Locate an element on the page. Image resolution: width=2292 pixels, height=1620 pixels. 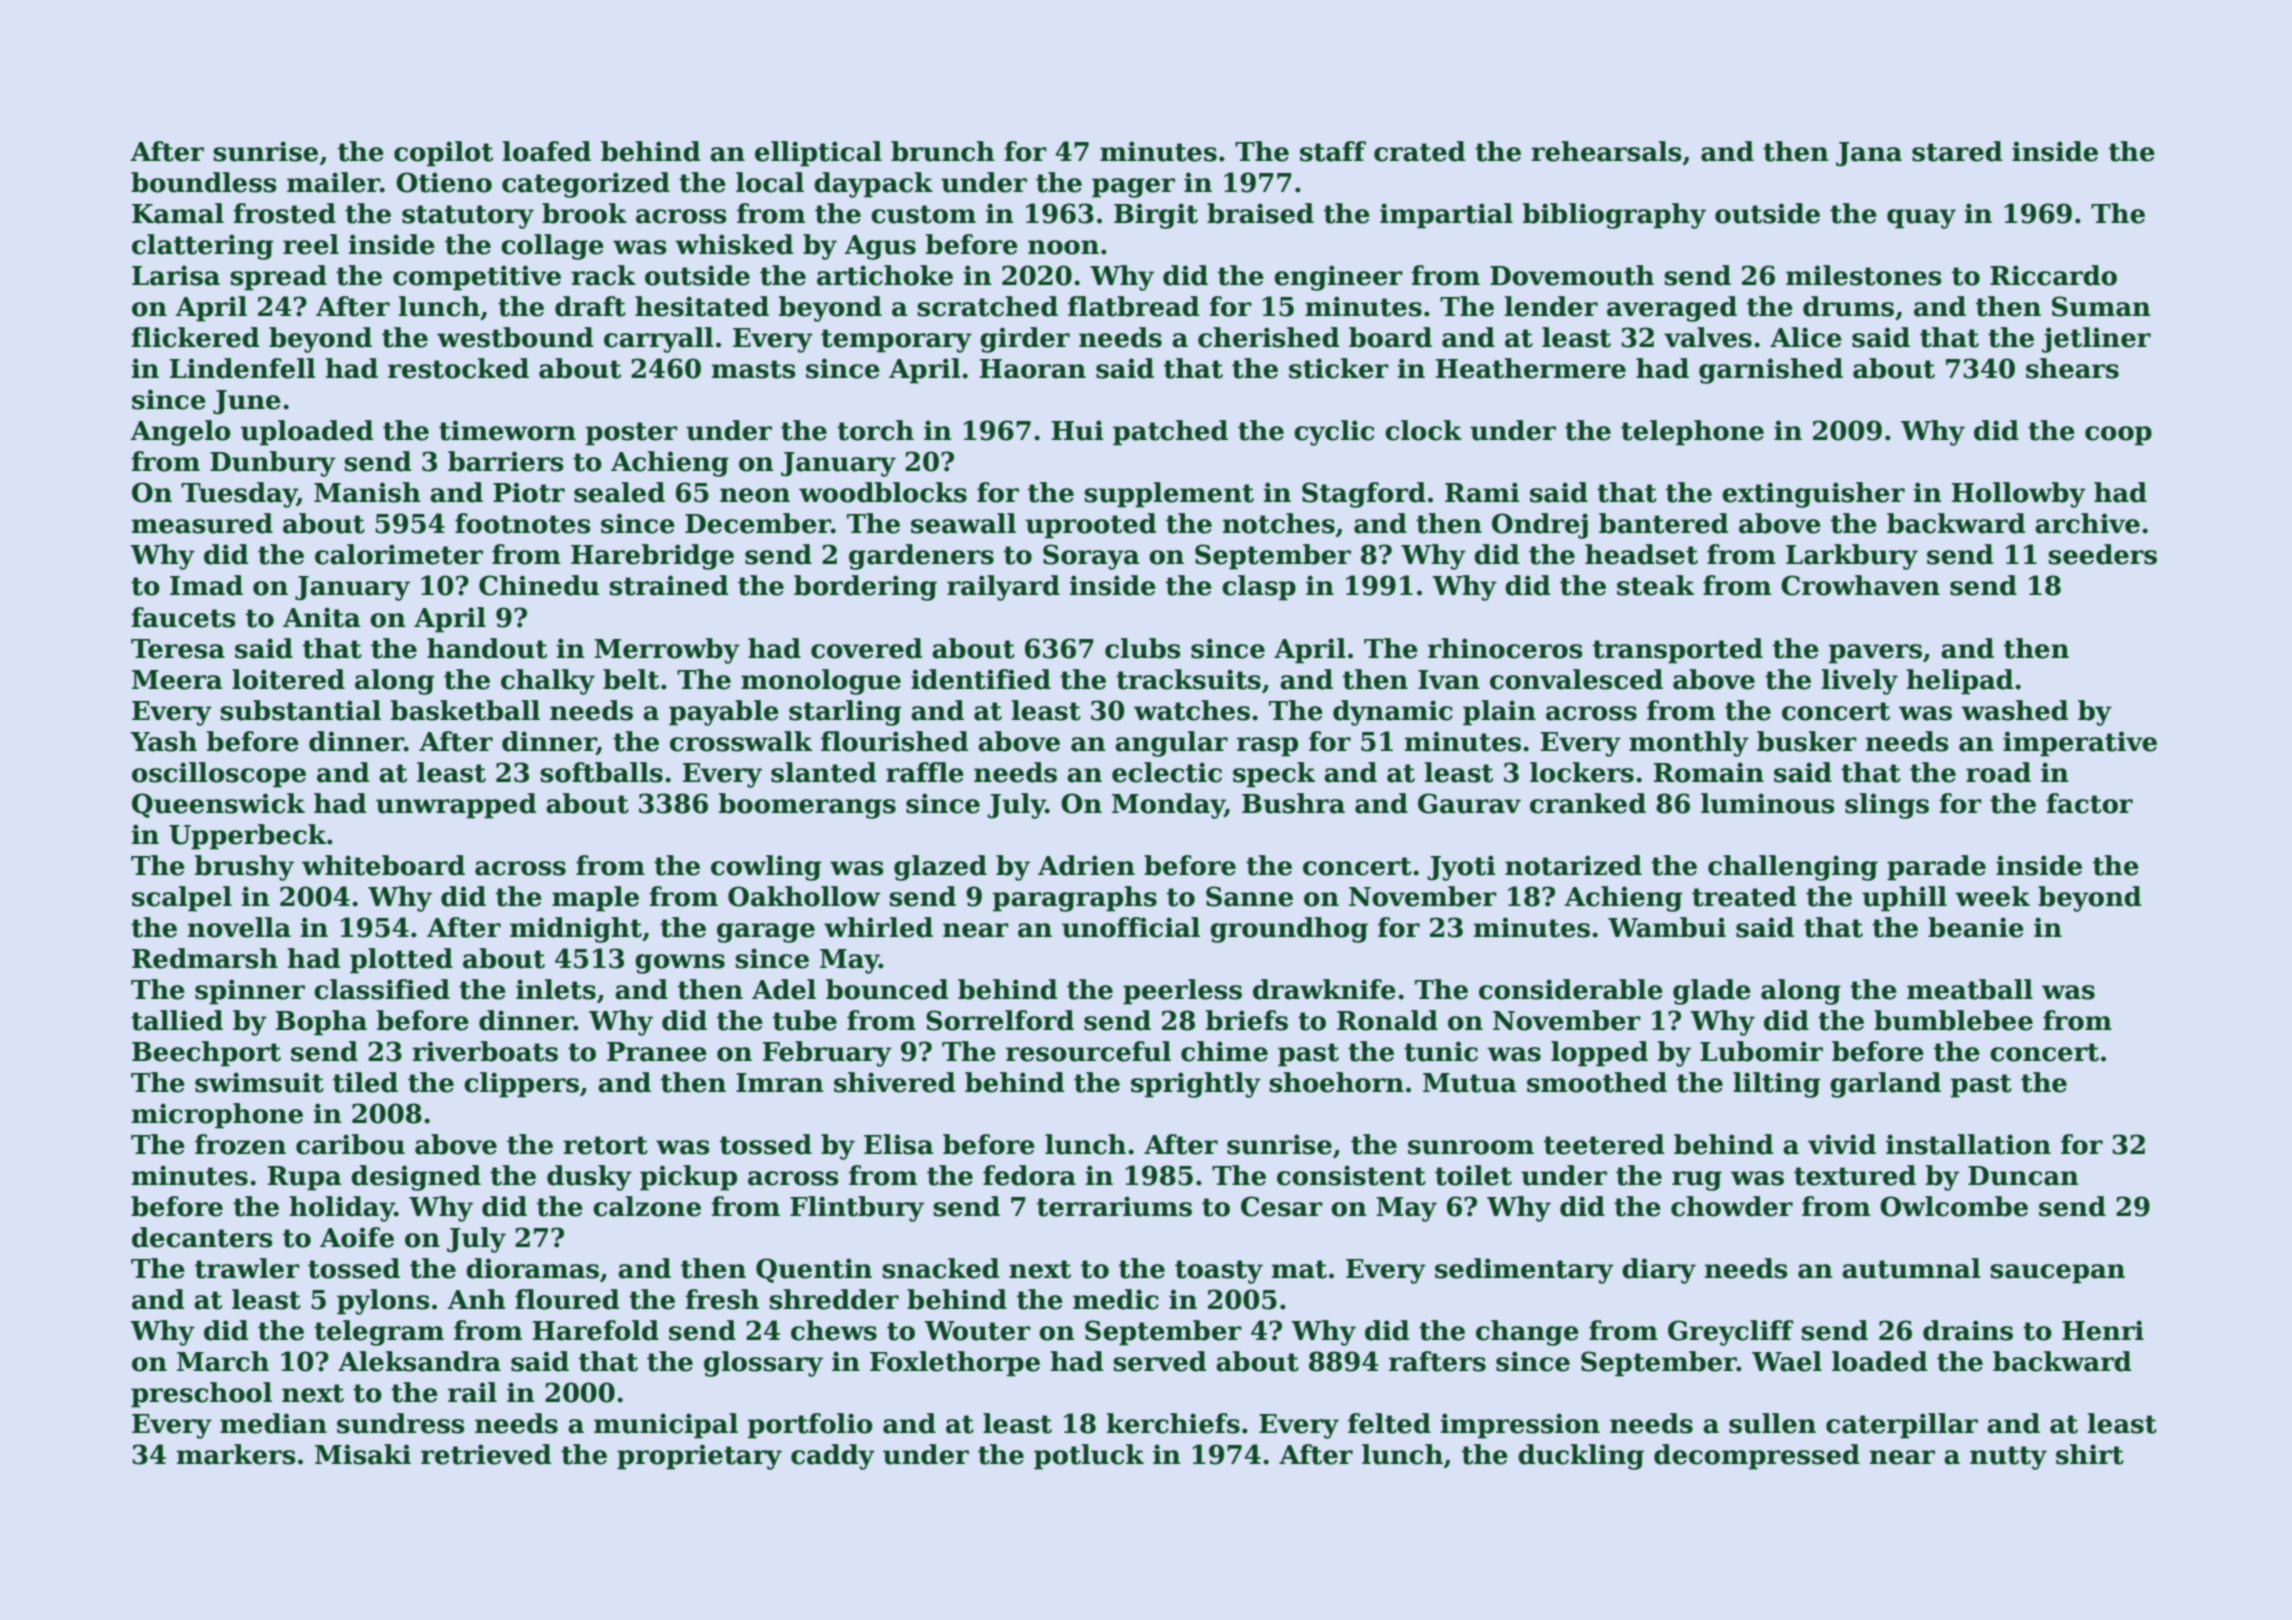
staff is located at coordinates (1333, 151).
